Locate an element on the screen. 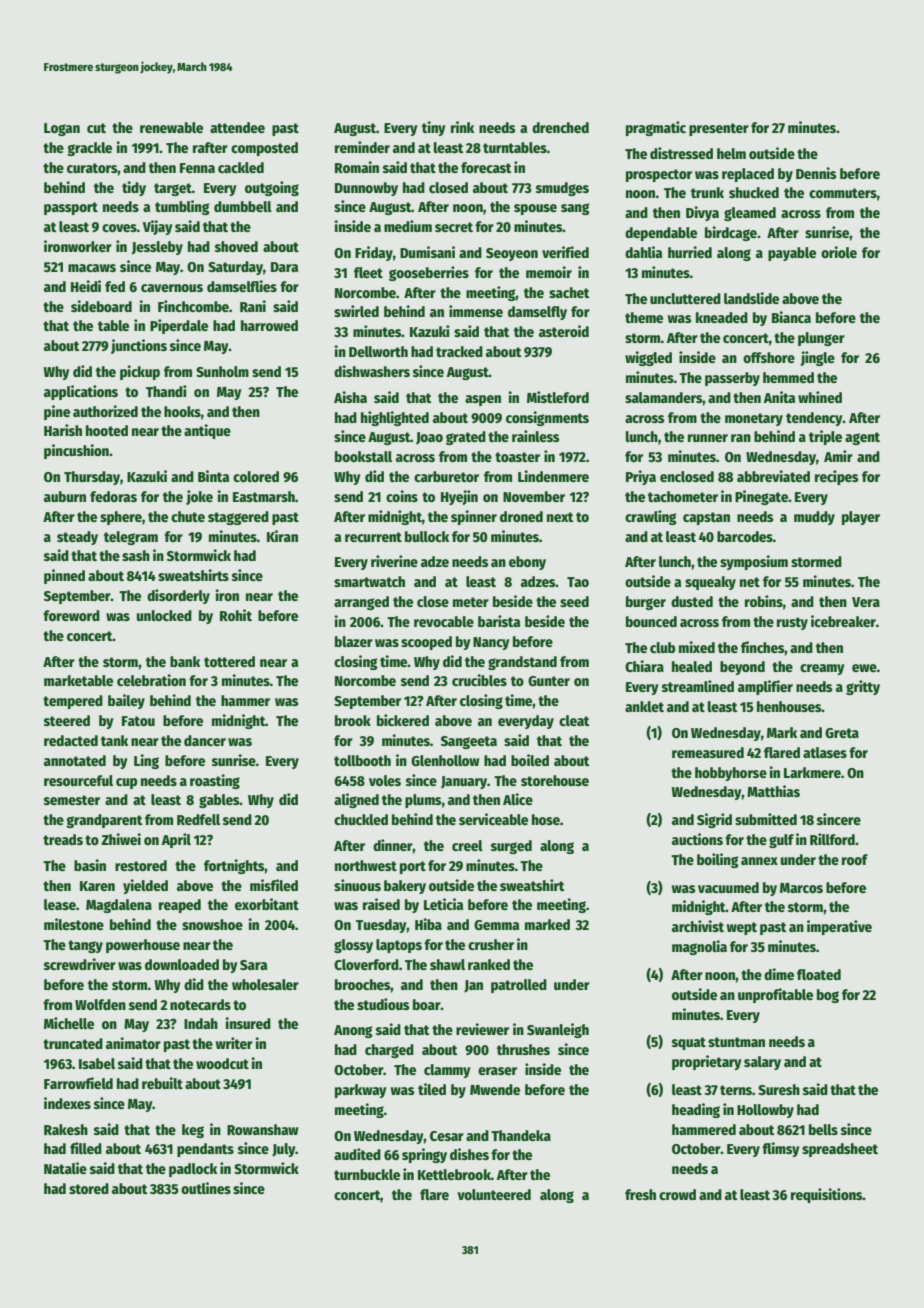 This screenshot has width=924, height=1308. Karen is located at coordinates (97, 886).
